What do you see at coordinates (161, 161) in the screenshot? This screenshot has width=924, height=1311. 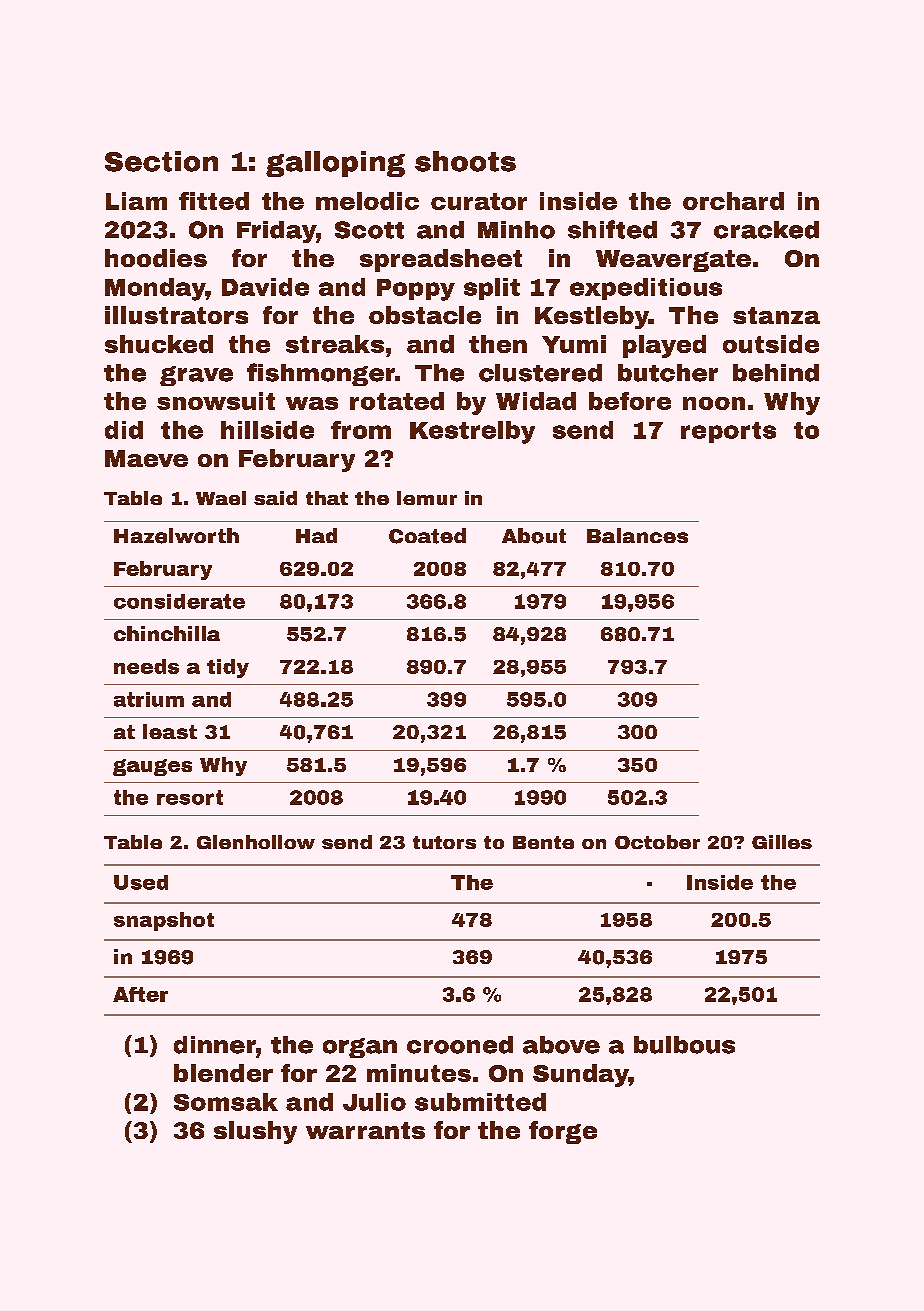 I see `Section` at bounding box center [161, 161].
